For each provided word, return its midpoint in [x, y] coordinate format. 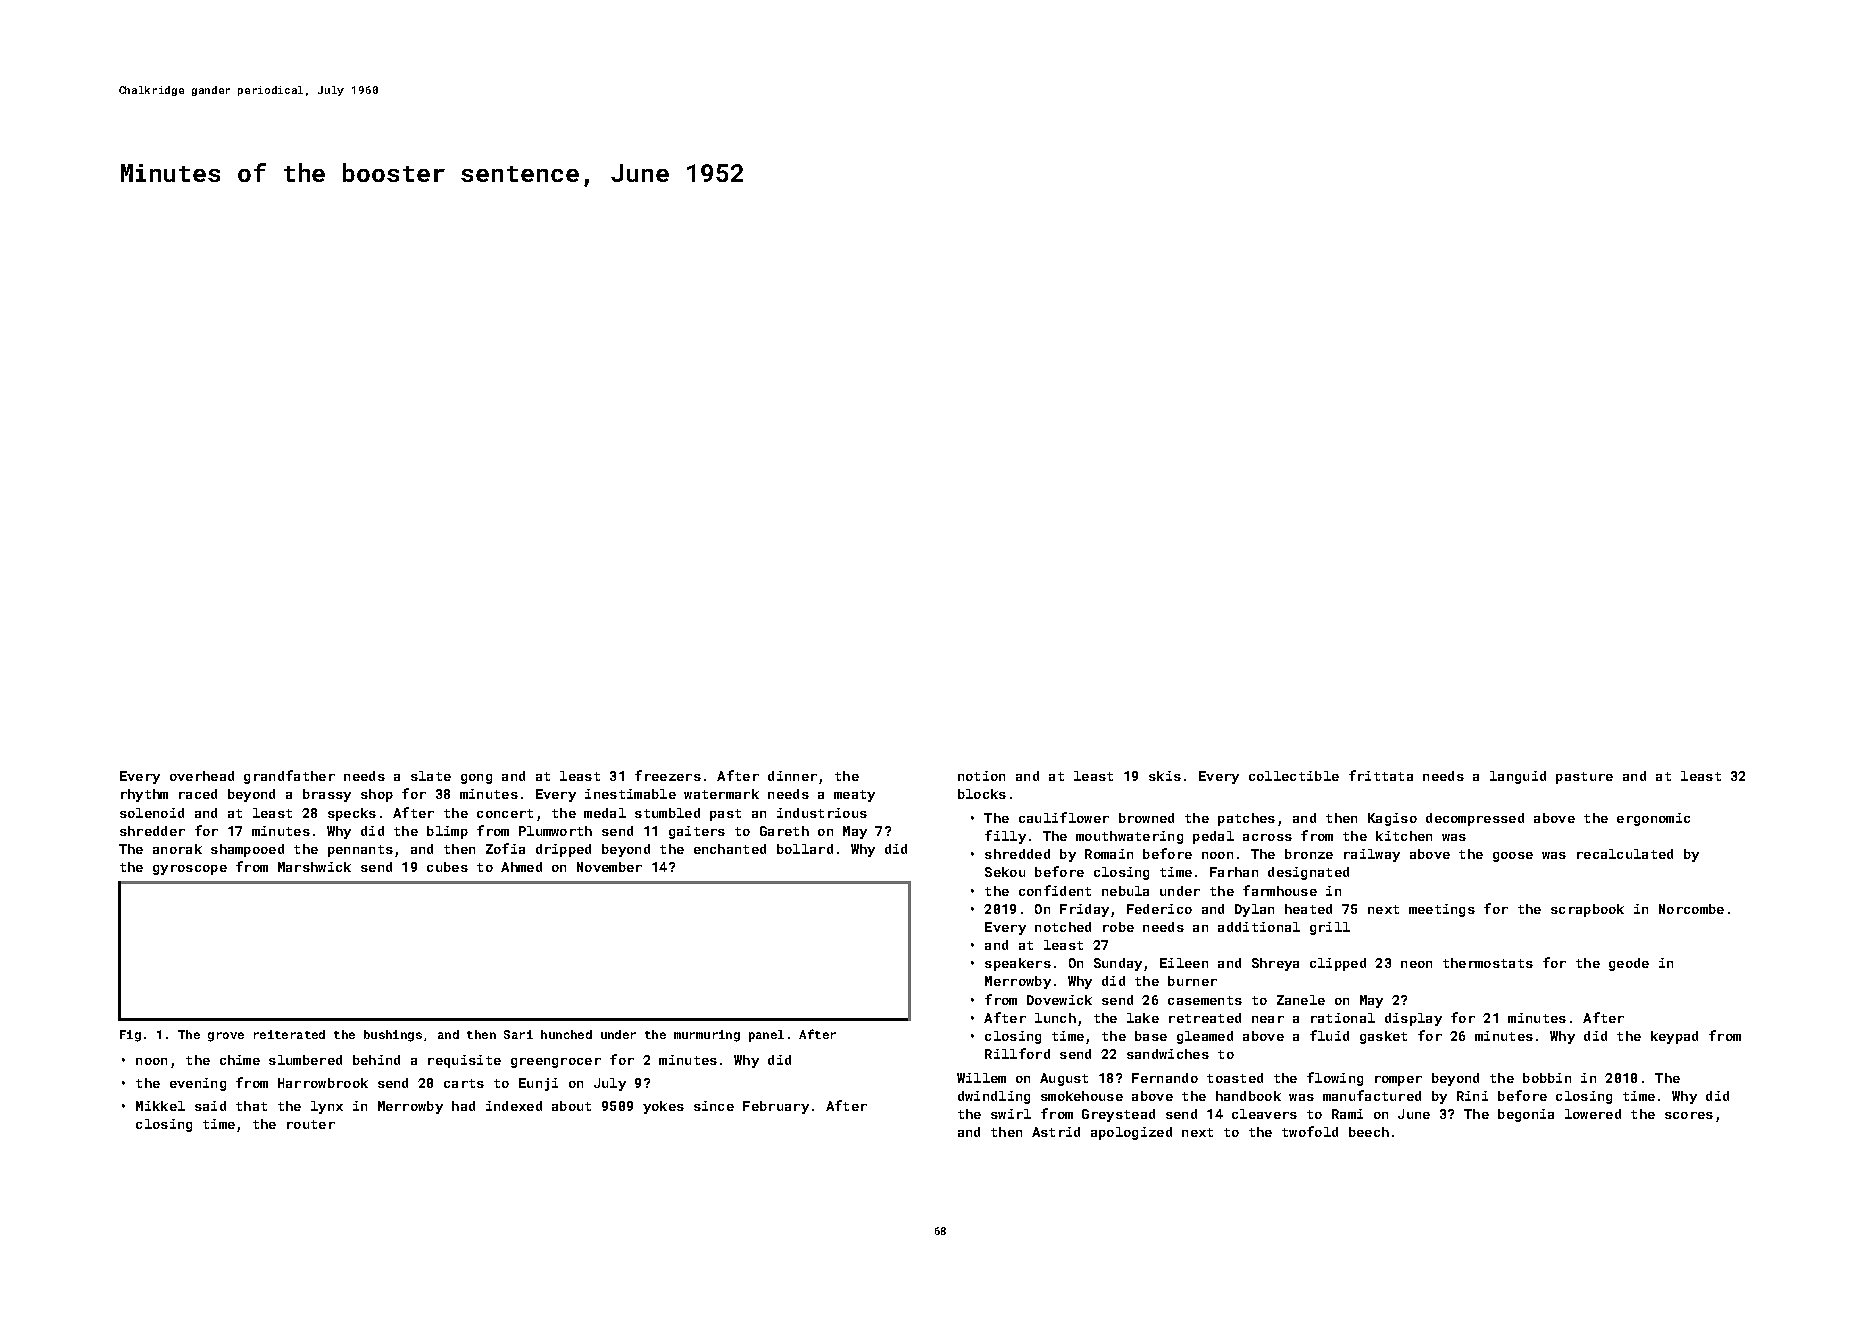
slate [431, 776]
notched [1063, 927]
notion [981, 776]
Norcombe [1691, 909]
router [311, 1124]
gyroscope [190, 870]
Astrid [1056, 1132]
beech [1369, 1132]
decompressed [1475, 819]
